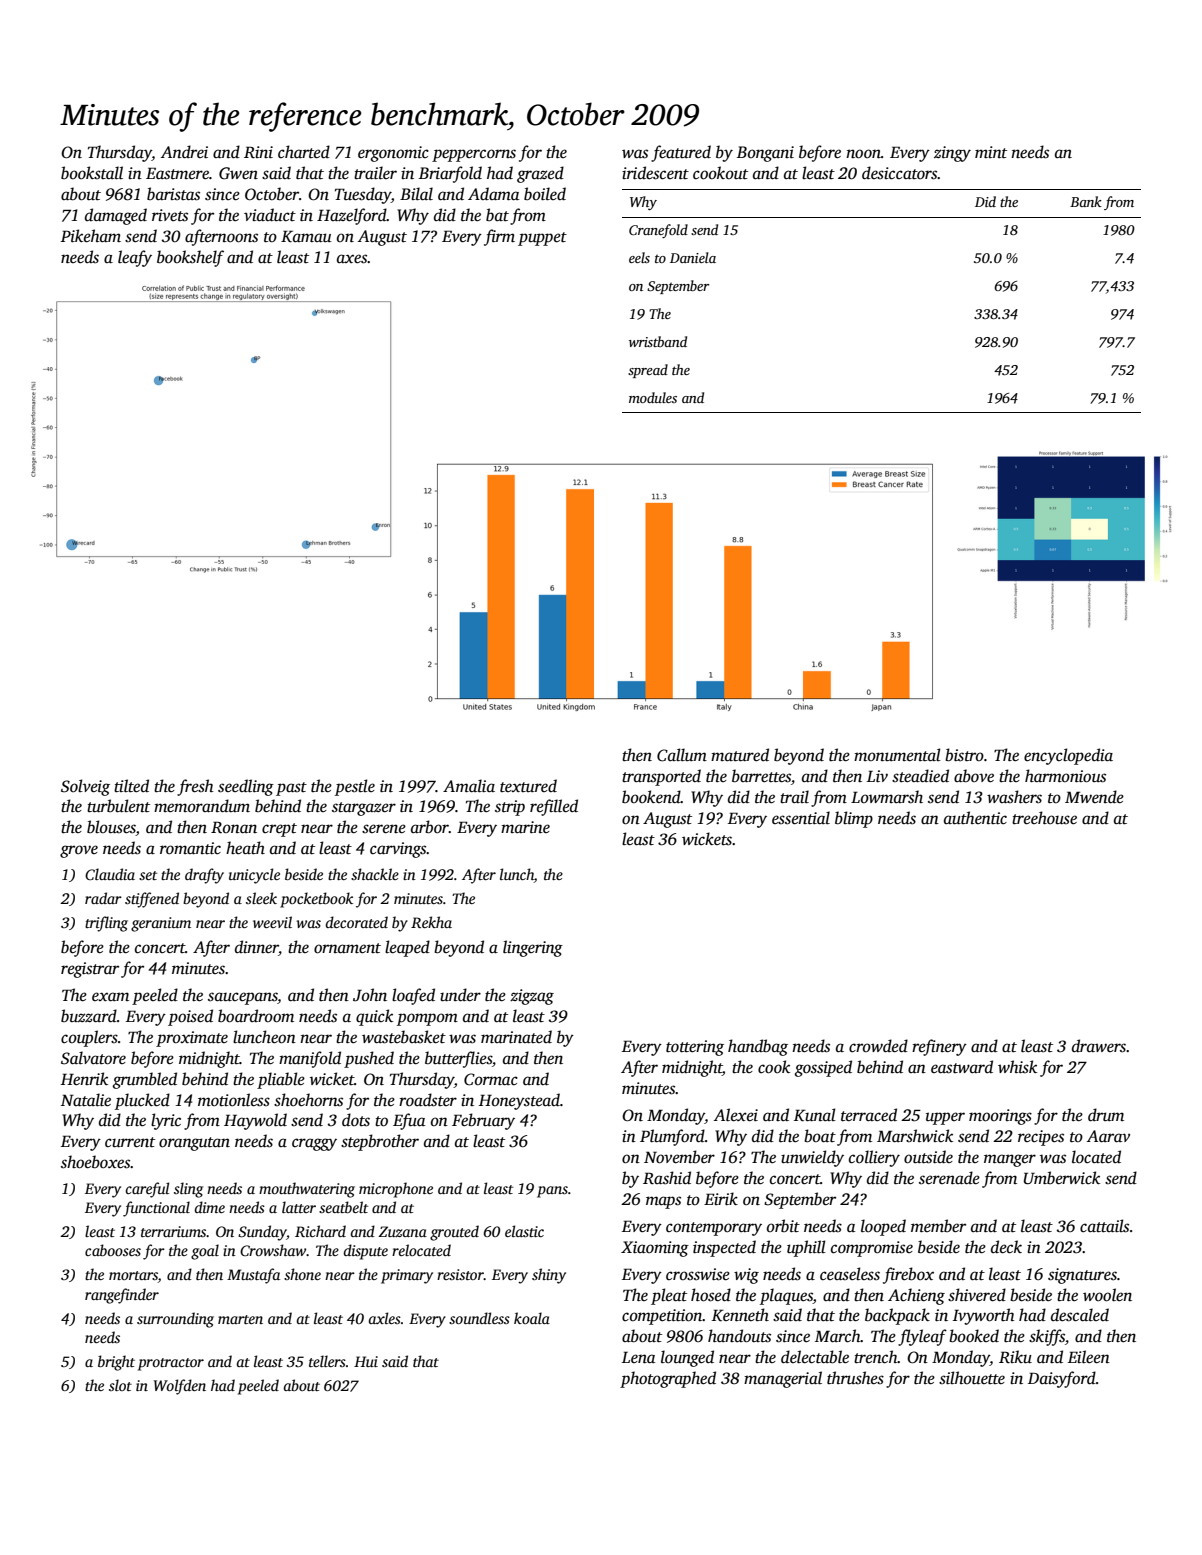 Image resolution: width=1202 pixels, height=1555 pixels. What do you see at coordinates (653, 397) in the image?
I see `modules` at bounding box center [653, 397].
